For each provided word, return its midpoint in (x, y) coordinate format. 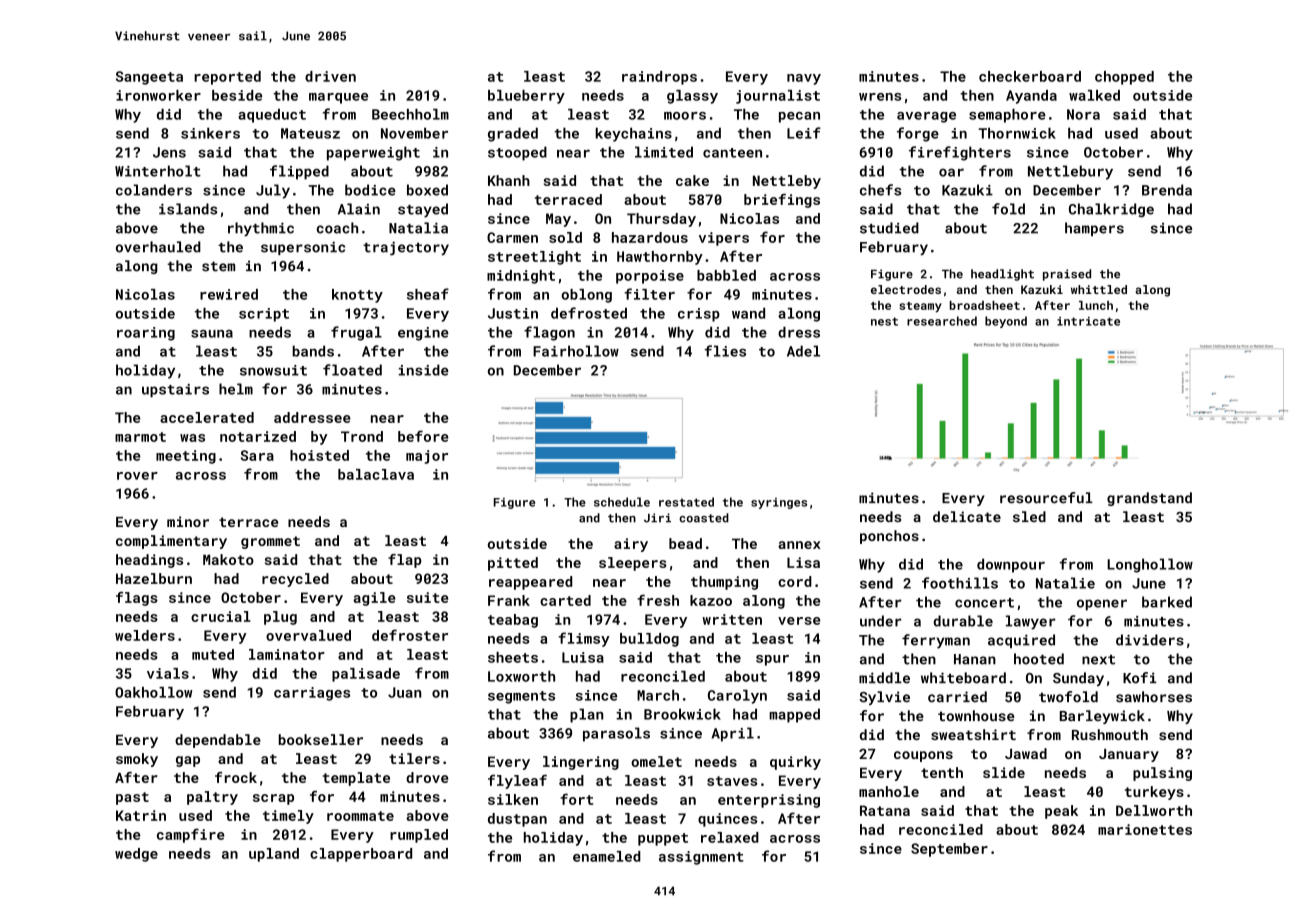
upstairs (175, 391)
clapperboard (361, 855)
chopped (1124, 78)
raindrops (659, 78)
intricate (1088, 321)
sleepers (633, 564)
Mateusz (310, 133)
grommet (270, 542)
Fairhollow (576, 351)
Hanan (975, 659)
